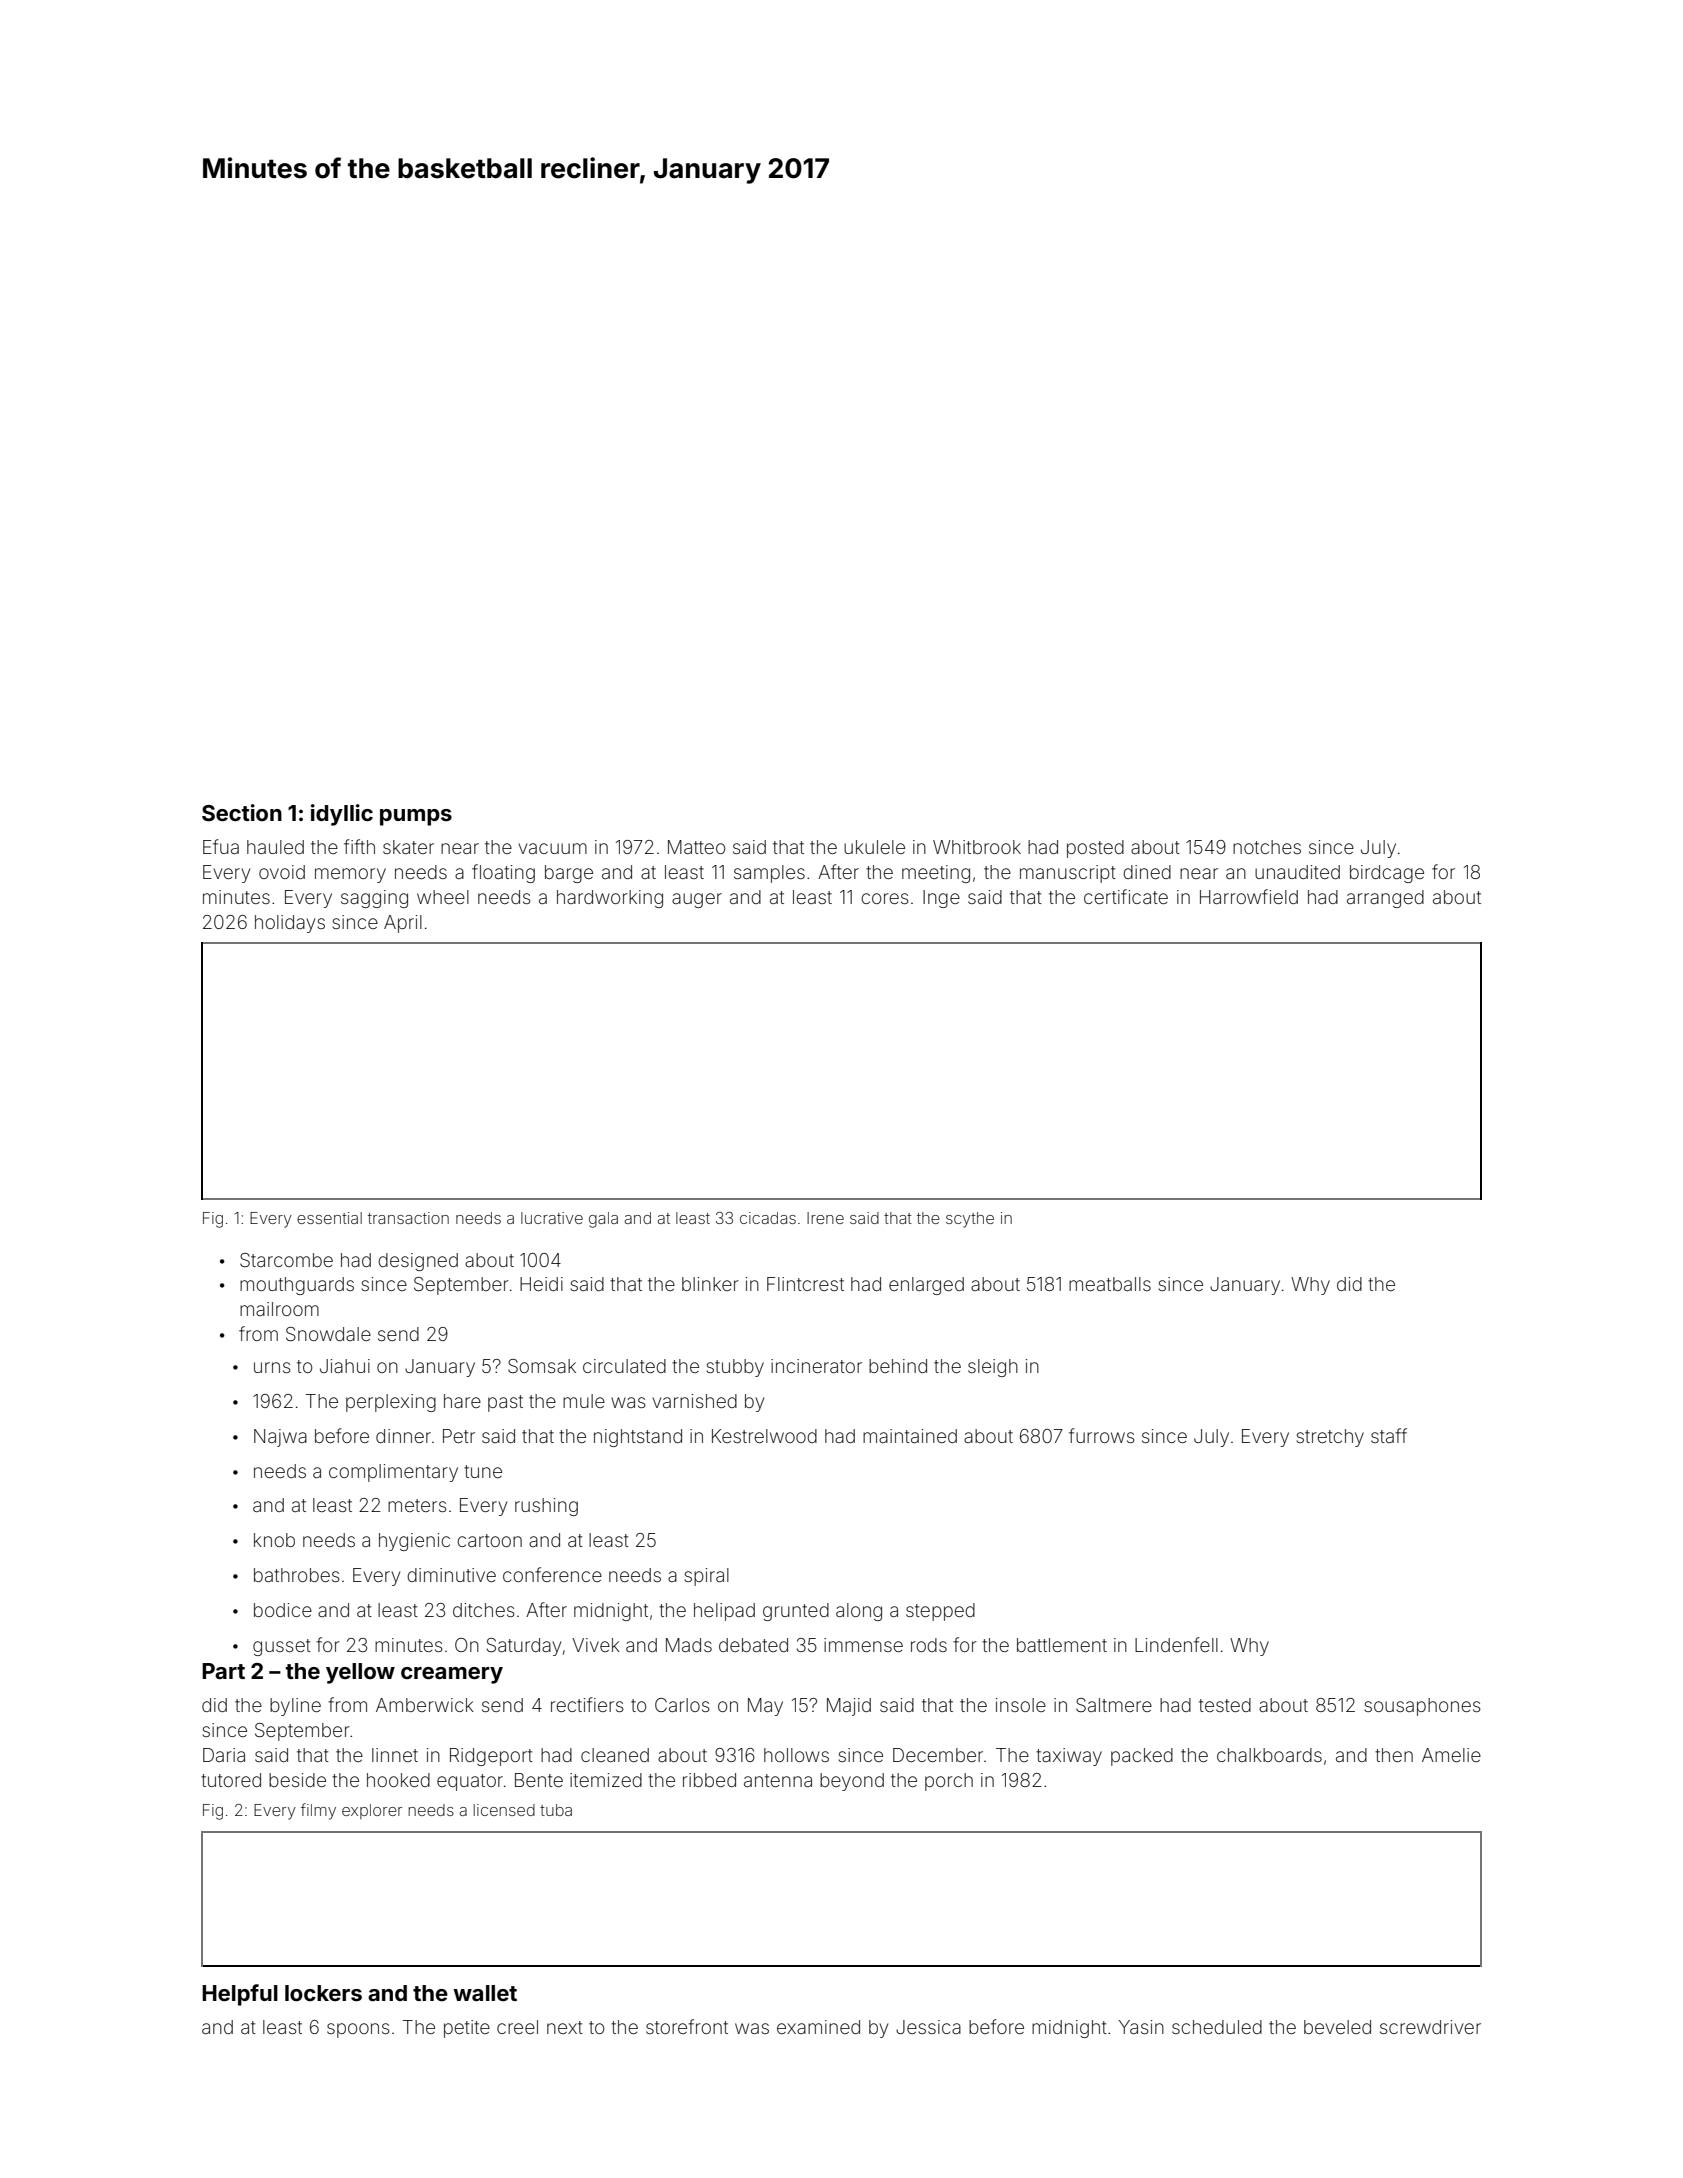 This document has height=2178, width=1683. Describe the element at coordinates (1267, 847) in the document. I see `notches` at that location.
